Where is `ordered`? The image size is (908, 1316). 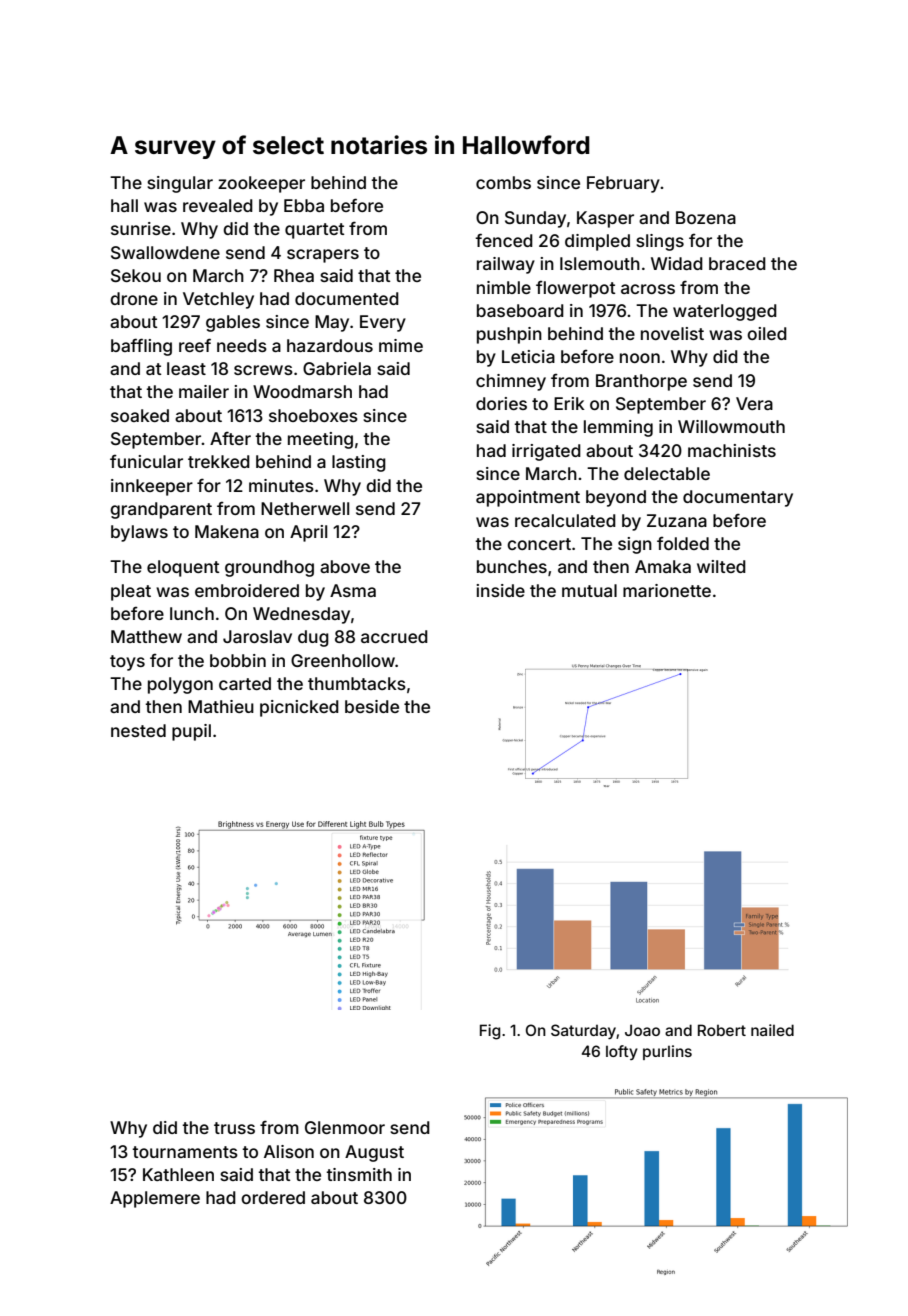
ordered is located at coordinates (273, 1197).
